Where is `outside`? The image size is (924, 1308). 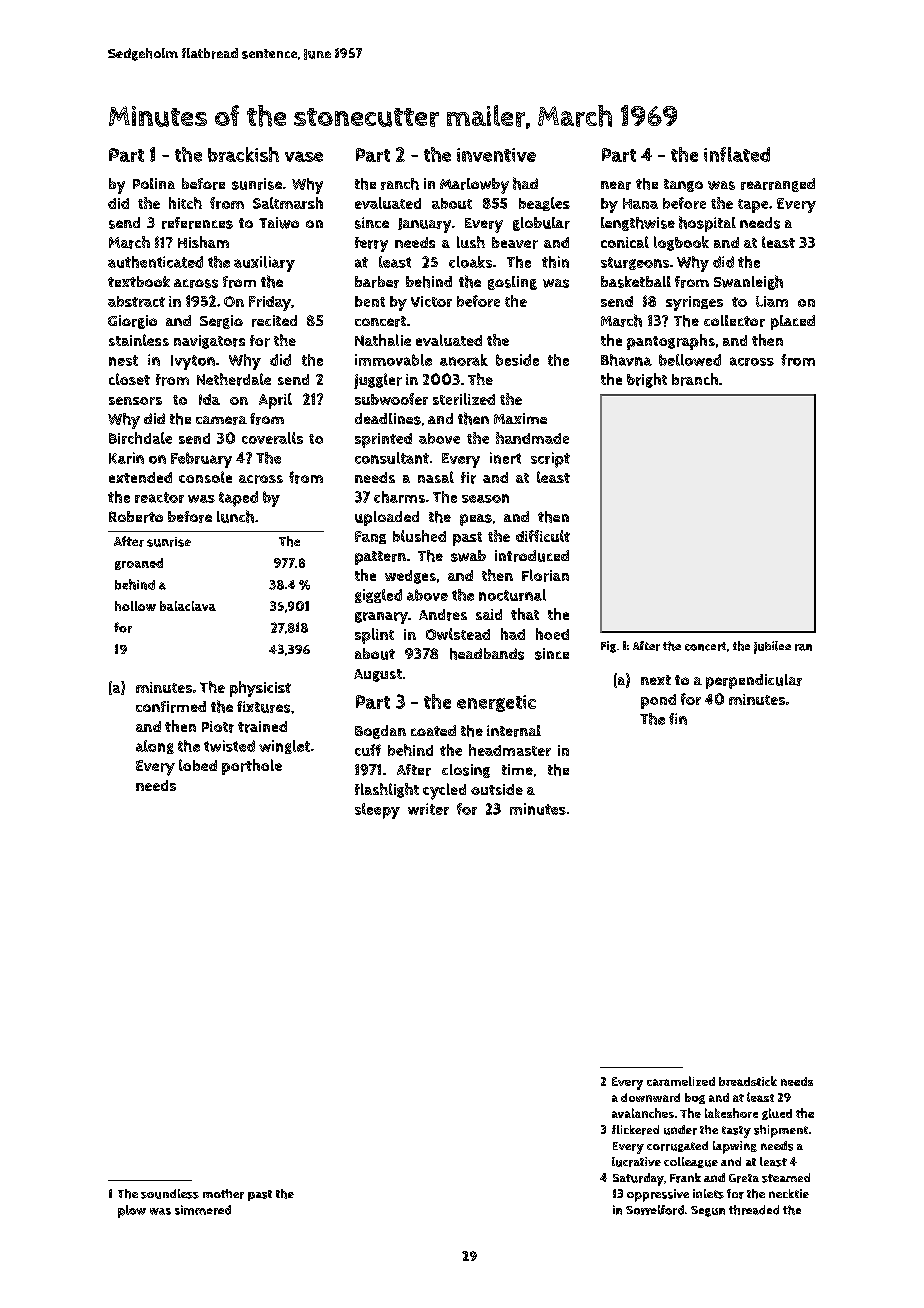
outside is located at coordinates (497, 789).
